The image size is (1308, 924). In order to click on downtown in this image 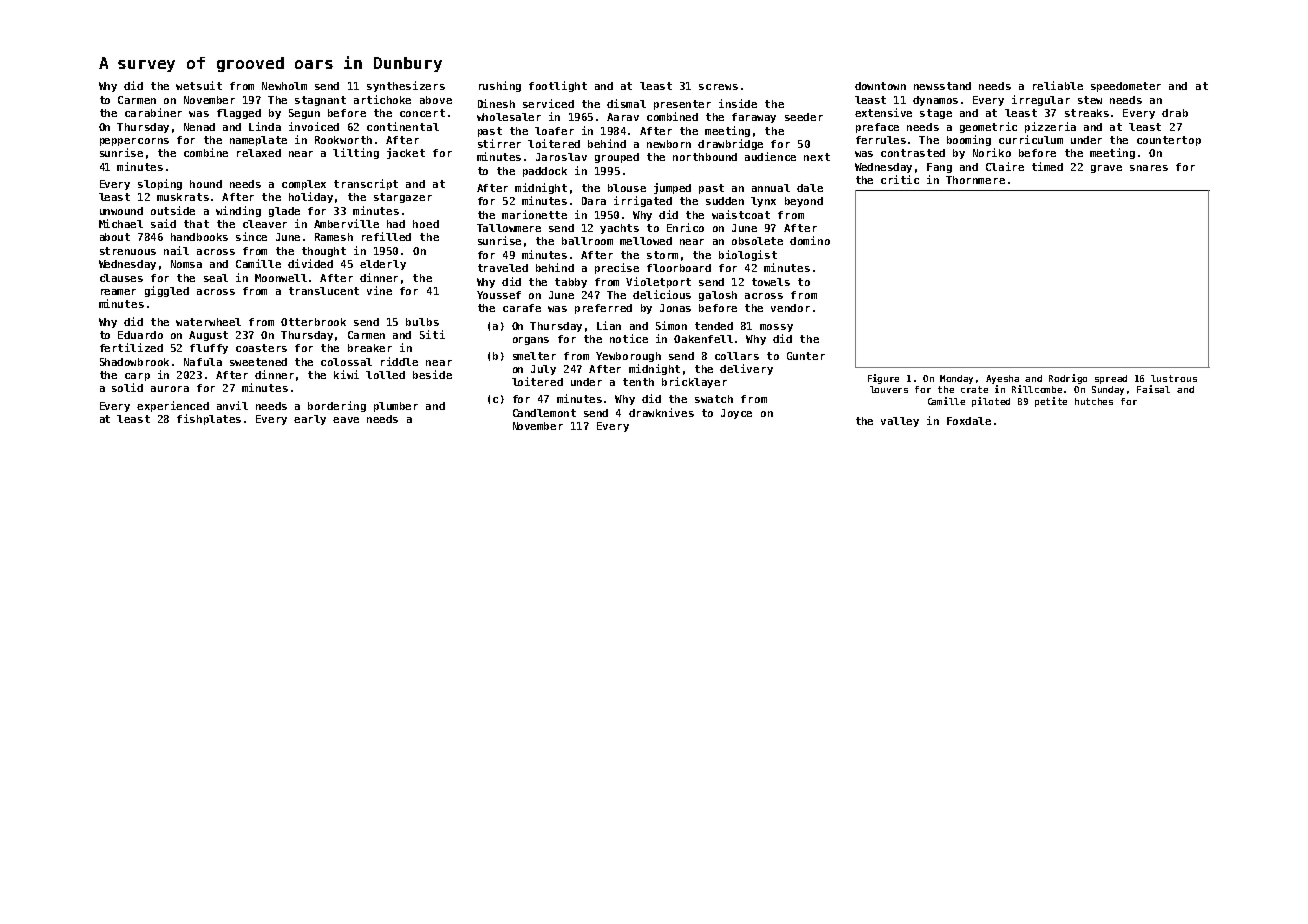, I will do `click(880, 86)`.
